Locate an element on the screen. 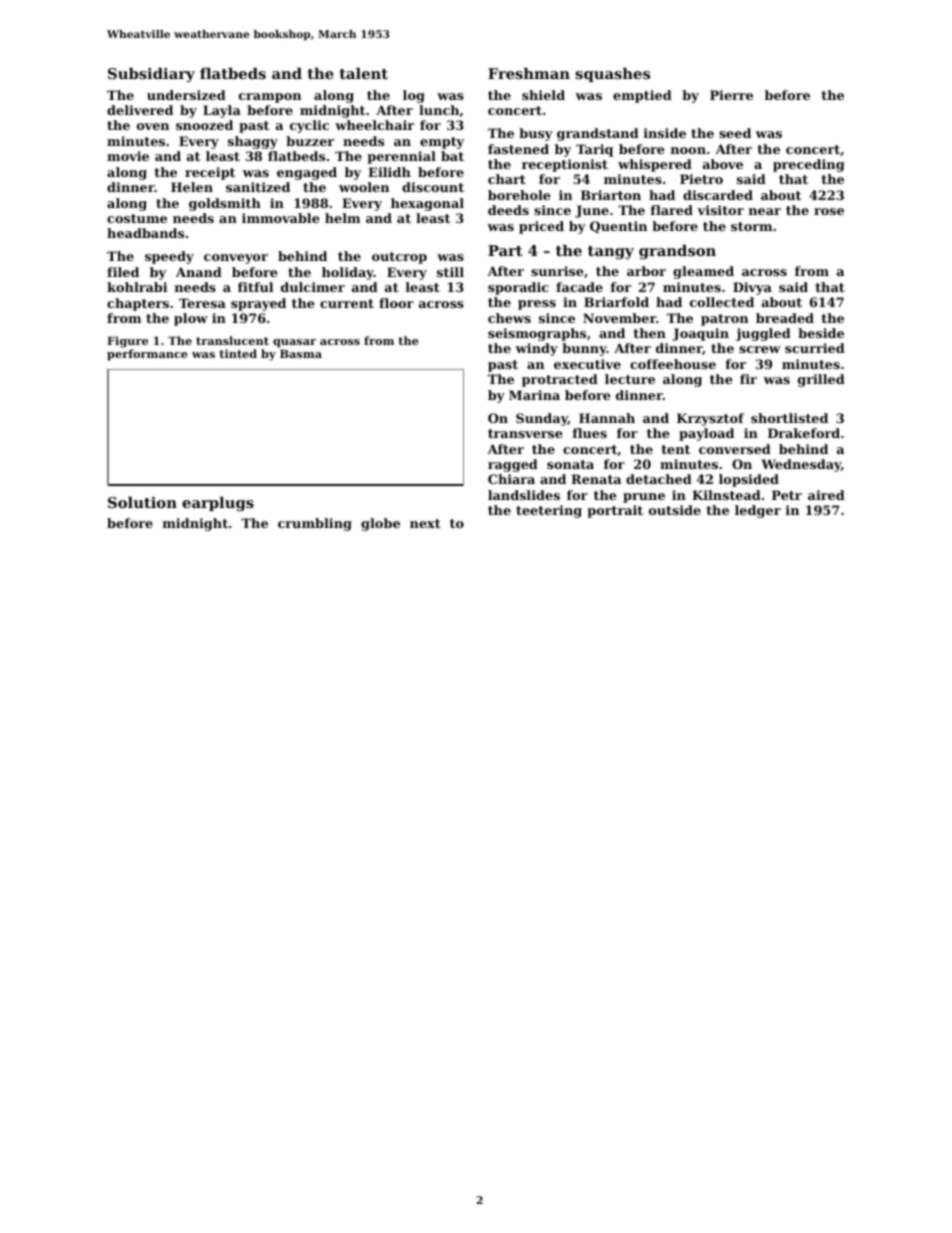 Image resolution: width=952 pixels, height=1233 pixels. coffeehouse is located at coordinates (673, 364).
